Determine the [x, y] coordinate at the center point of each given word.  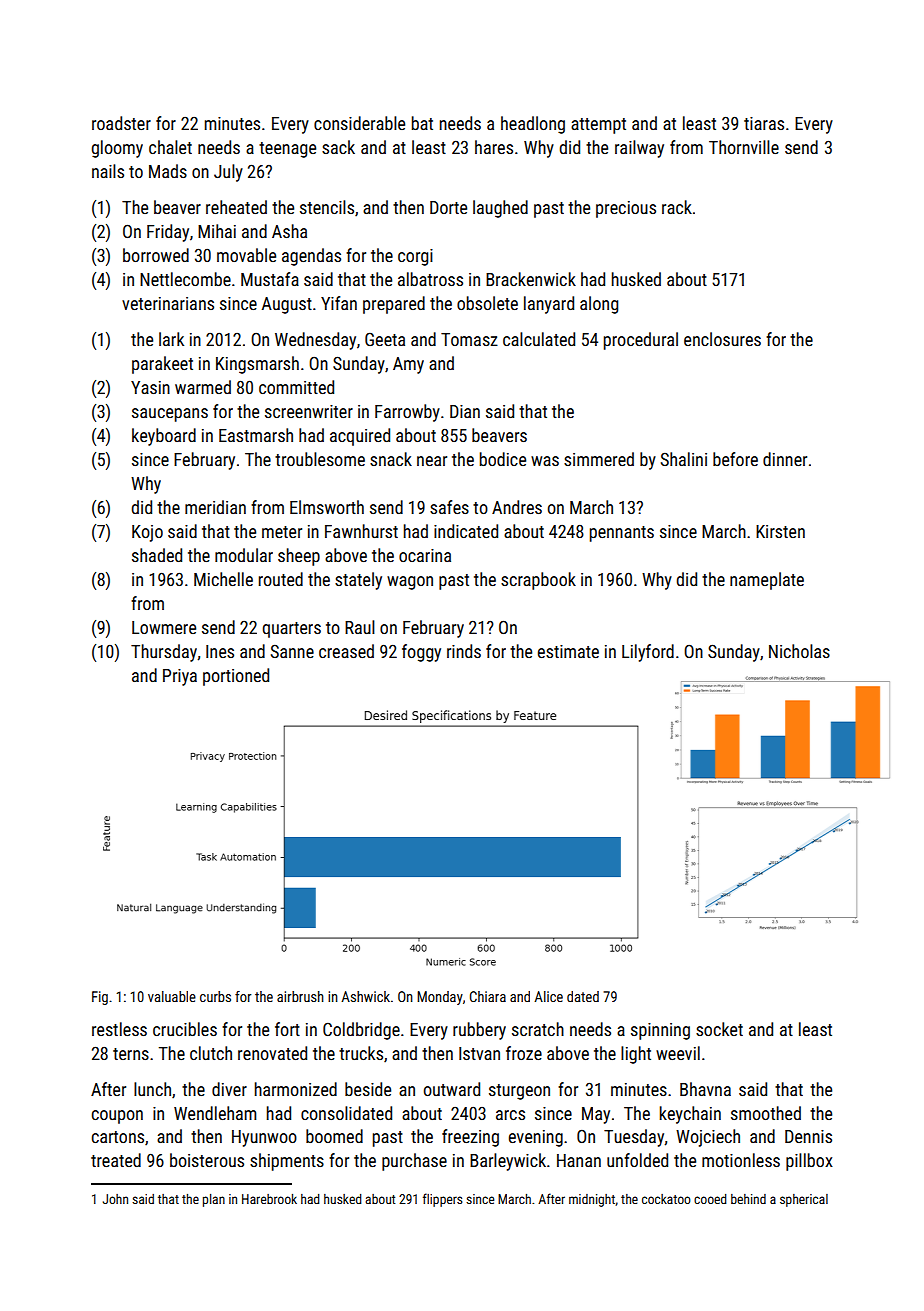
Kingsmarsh [257, 365]
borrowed [156, 255]
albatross [430, 279]
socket [719, 1029]
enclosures [722, 339]
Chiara [488, 996]
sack [338, 147]
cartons [118, 1137]
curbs [215, 996]
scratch [538, 1029]
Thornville [744, 147]
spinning [660, 1031]
